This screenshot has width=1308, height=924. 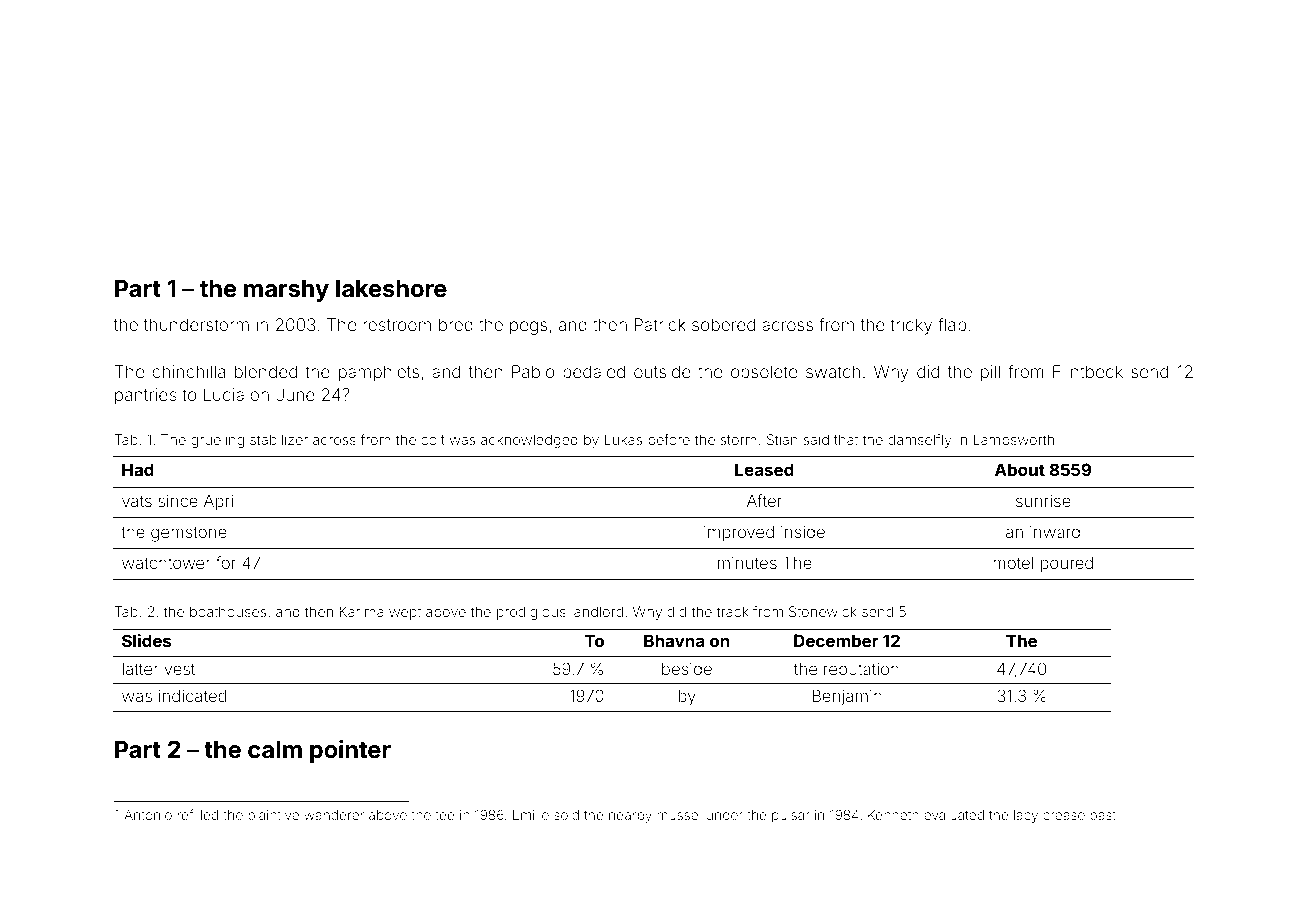 What do you see at coordinates (764, 500) in the screenshot?
I see `After` at bounding box center [764, 500].
